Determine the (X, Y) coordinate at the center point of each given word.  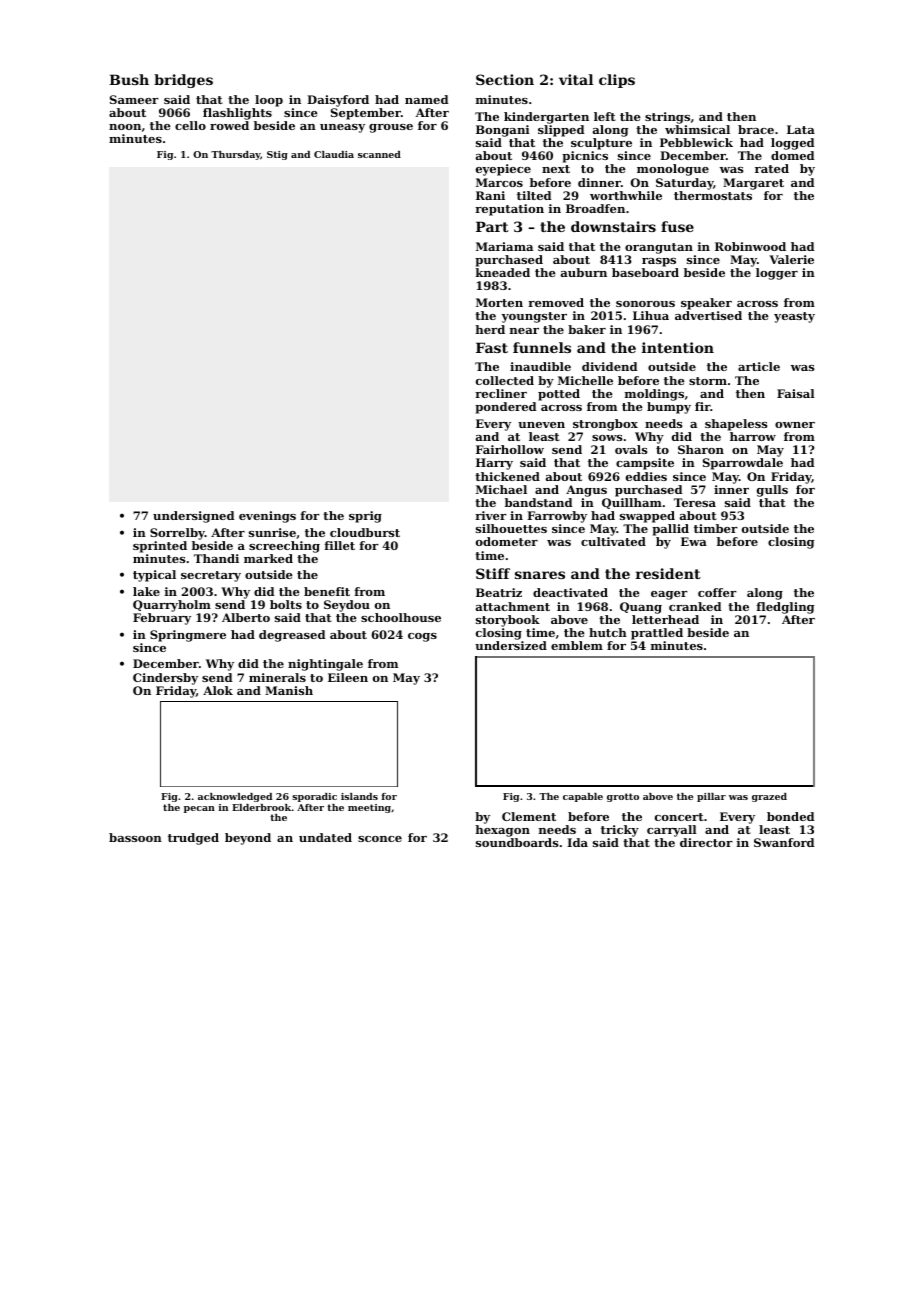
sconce (380, 839)
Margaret (753, 184)
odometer (507, 541)
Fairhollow (510, 449)
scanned (379, 154)
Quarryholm (172, 606)
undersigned (193, 517)
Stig (277, 155)
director (706, 842)
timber (716, 528)
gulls (772, 491)
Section (505, 79)
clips (617, 81)
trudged (193, 839)
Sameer (134, 99)
